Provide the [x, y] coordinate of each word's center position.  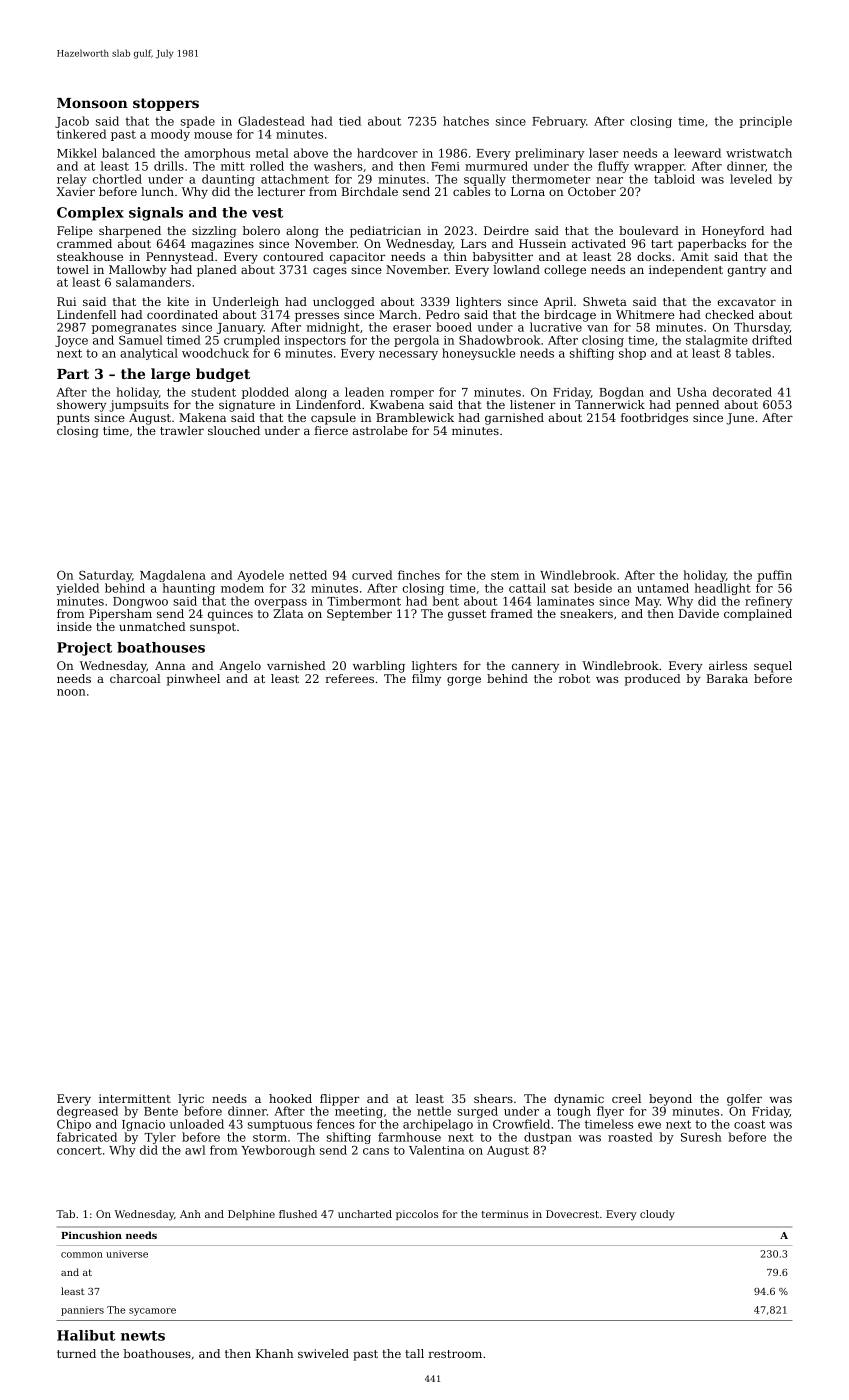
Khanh [274, 1353]
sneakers [586, 613]
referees [350, 678]
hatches [466, 121]
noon [71, 692]
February [559, 122]
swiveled [323, 1353]
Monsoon [92, 103]
